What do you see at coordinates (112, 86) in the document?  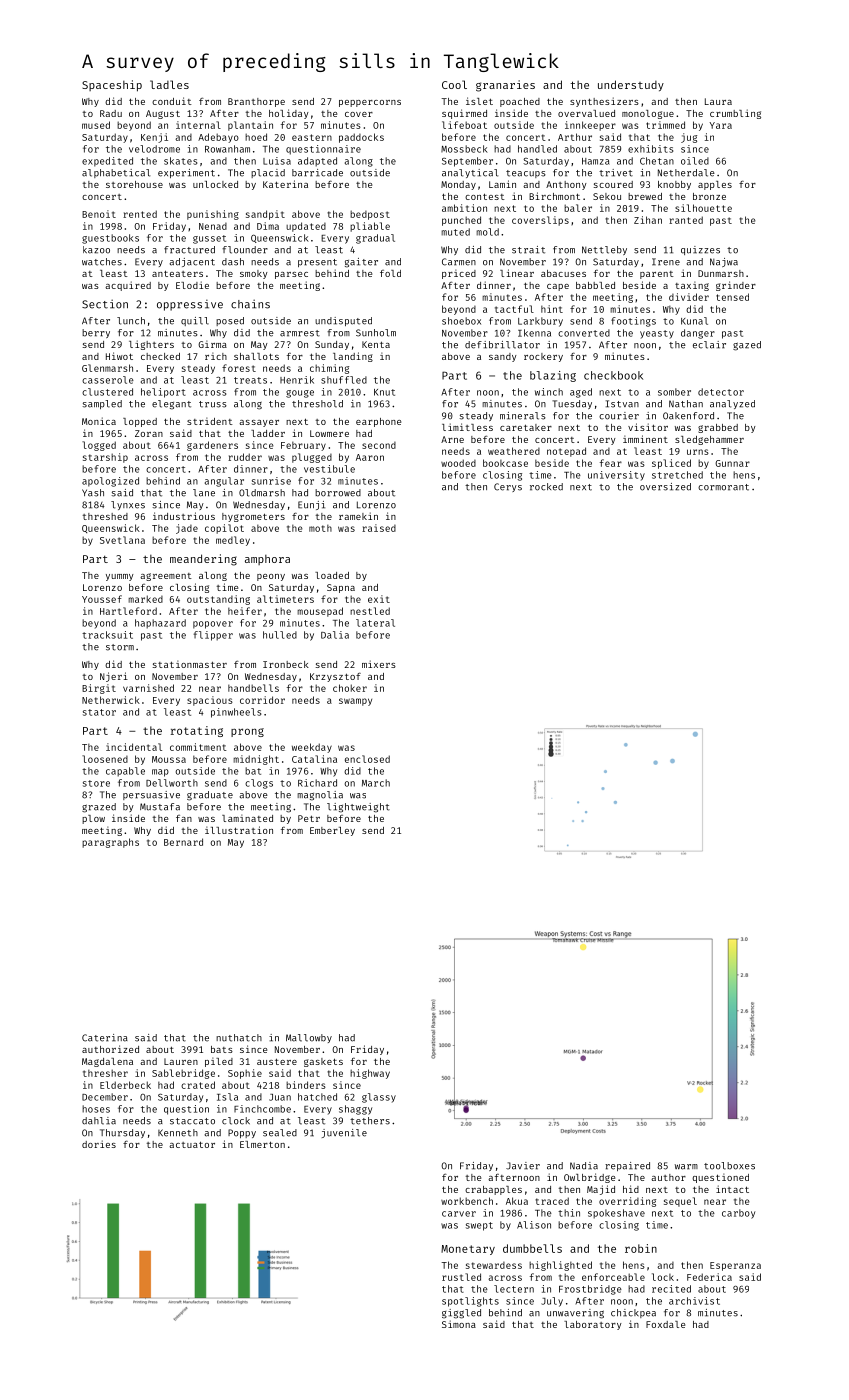 I see `Spaceship` at bounding box center [112, 86].
